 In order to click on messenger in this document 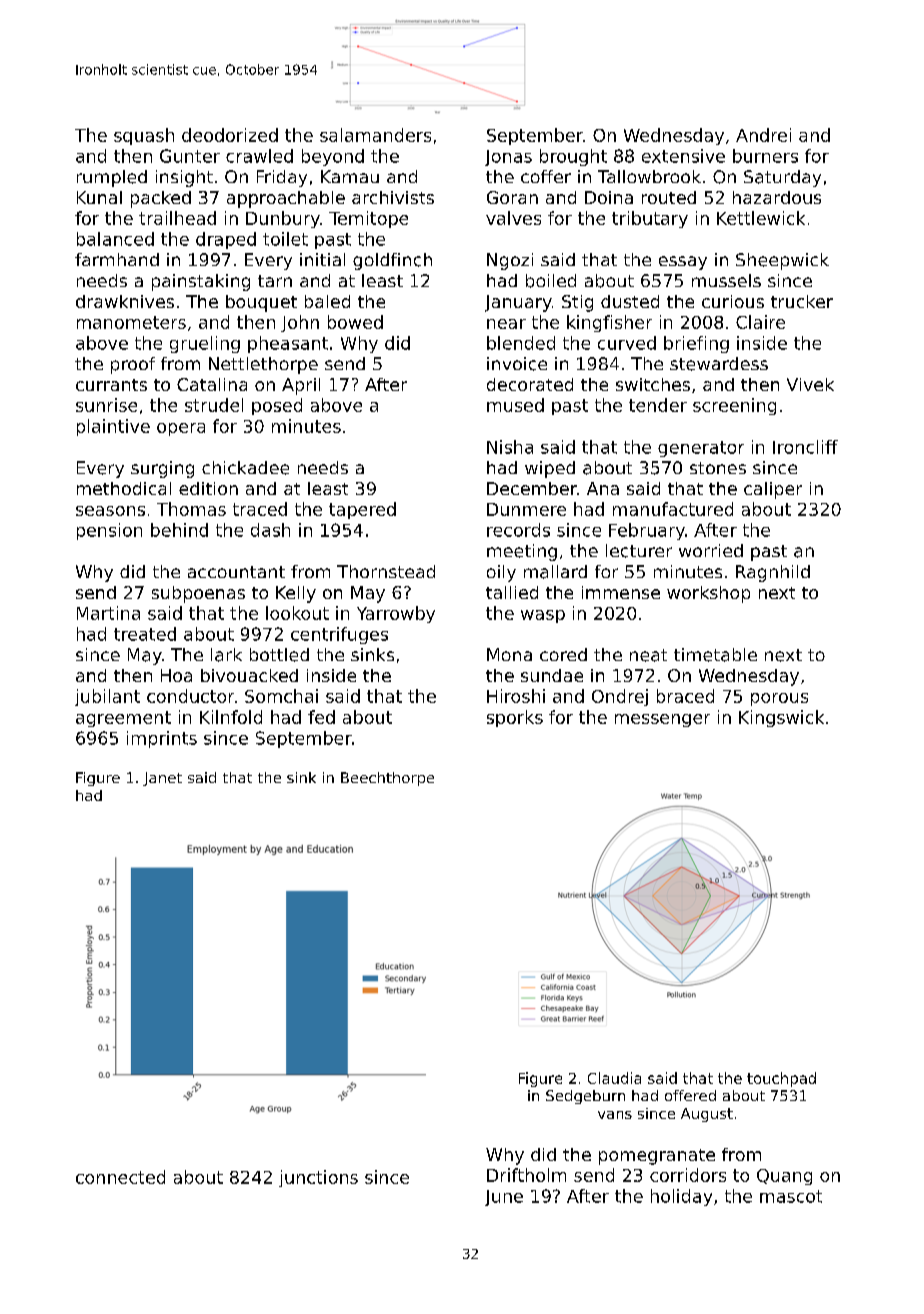, I will do `click(662, 720)`.
